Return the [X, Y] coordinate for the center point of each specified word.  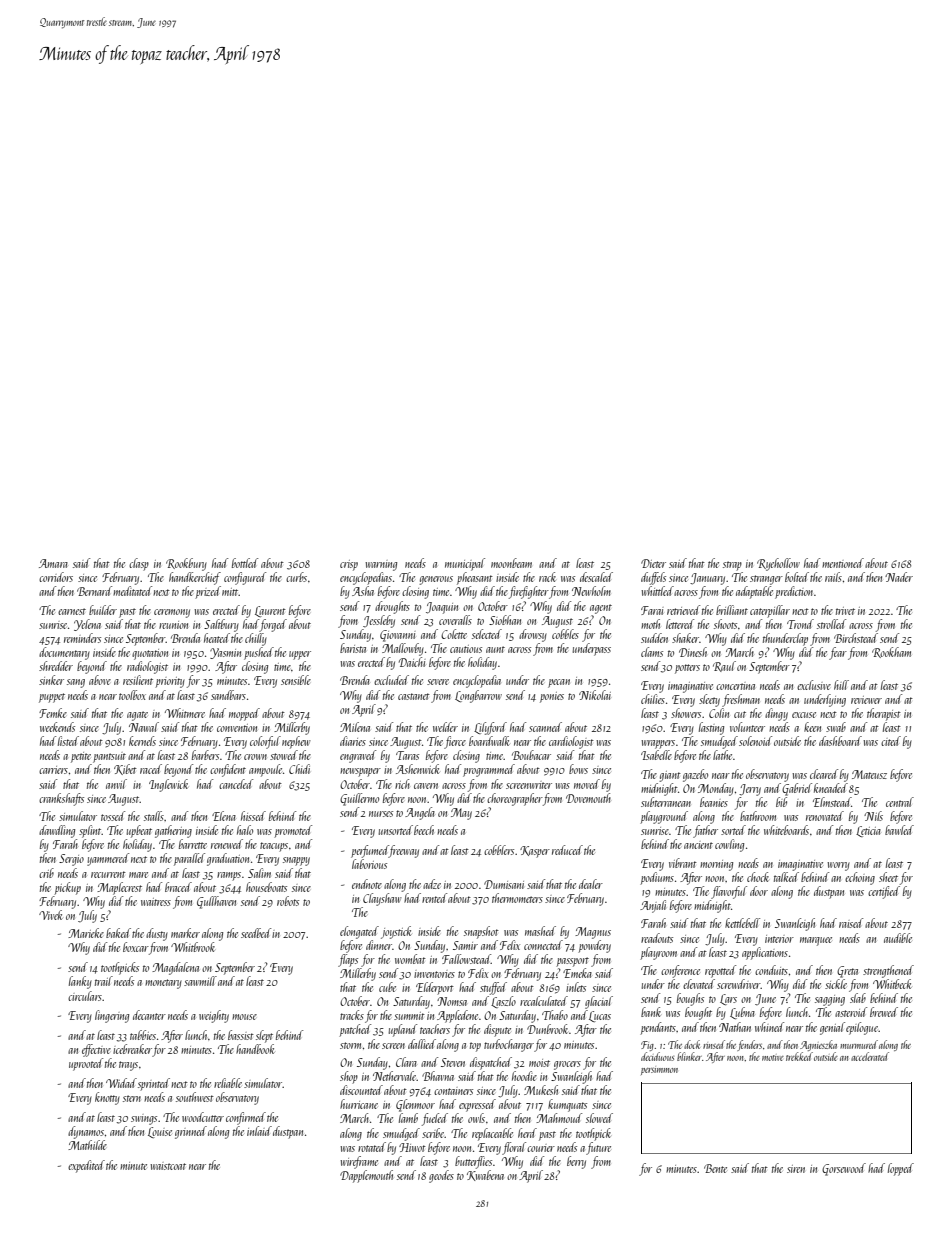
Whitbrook [193, 947]
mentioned [843, 563]
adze [432, 884]
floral [514, 1148]
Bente [715, 1168]
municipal [465, 564]
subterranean [666, 802]
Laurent [270, 611]
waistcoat [168, 1166]
